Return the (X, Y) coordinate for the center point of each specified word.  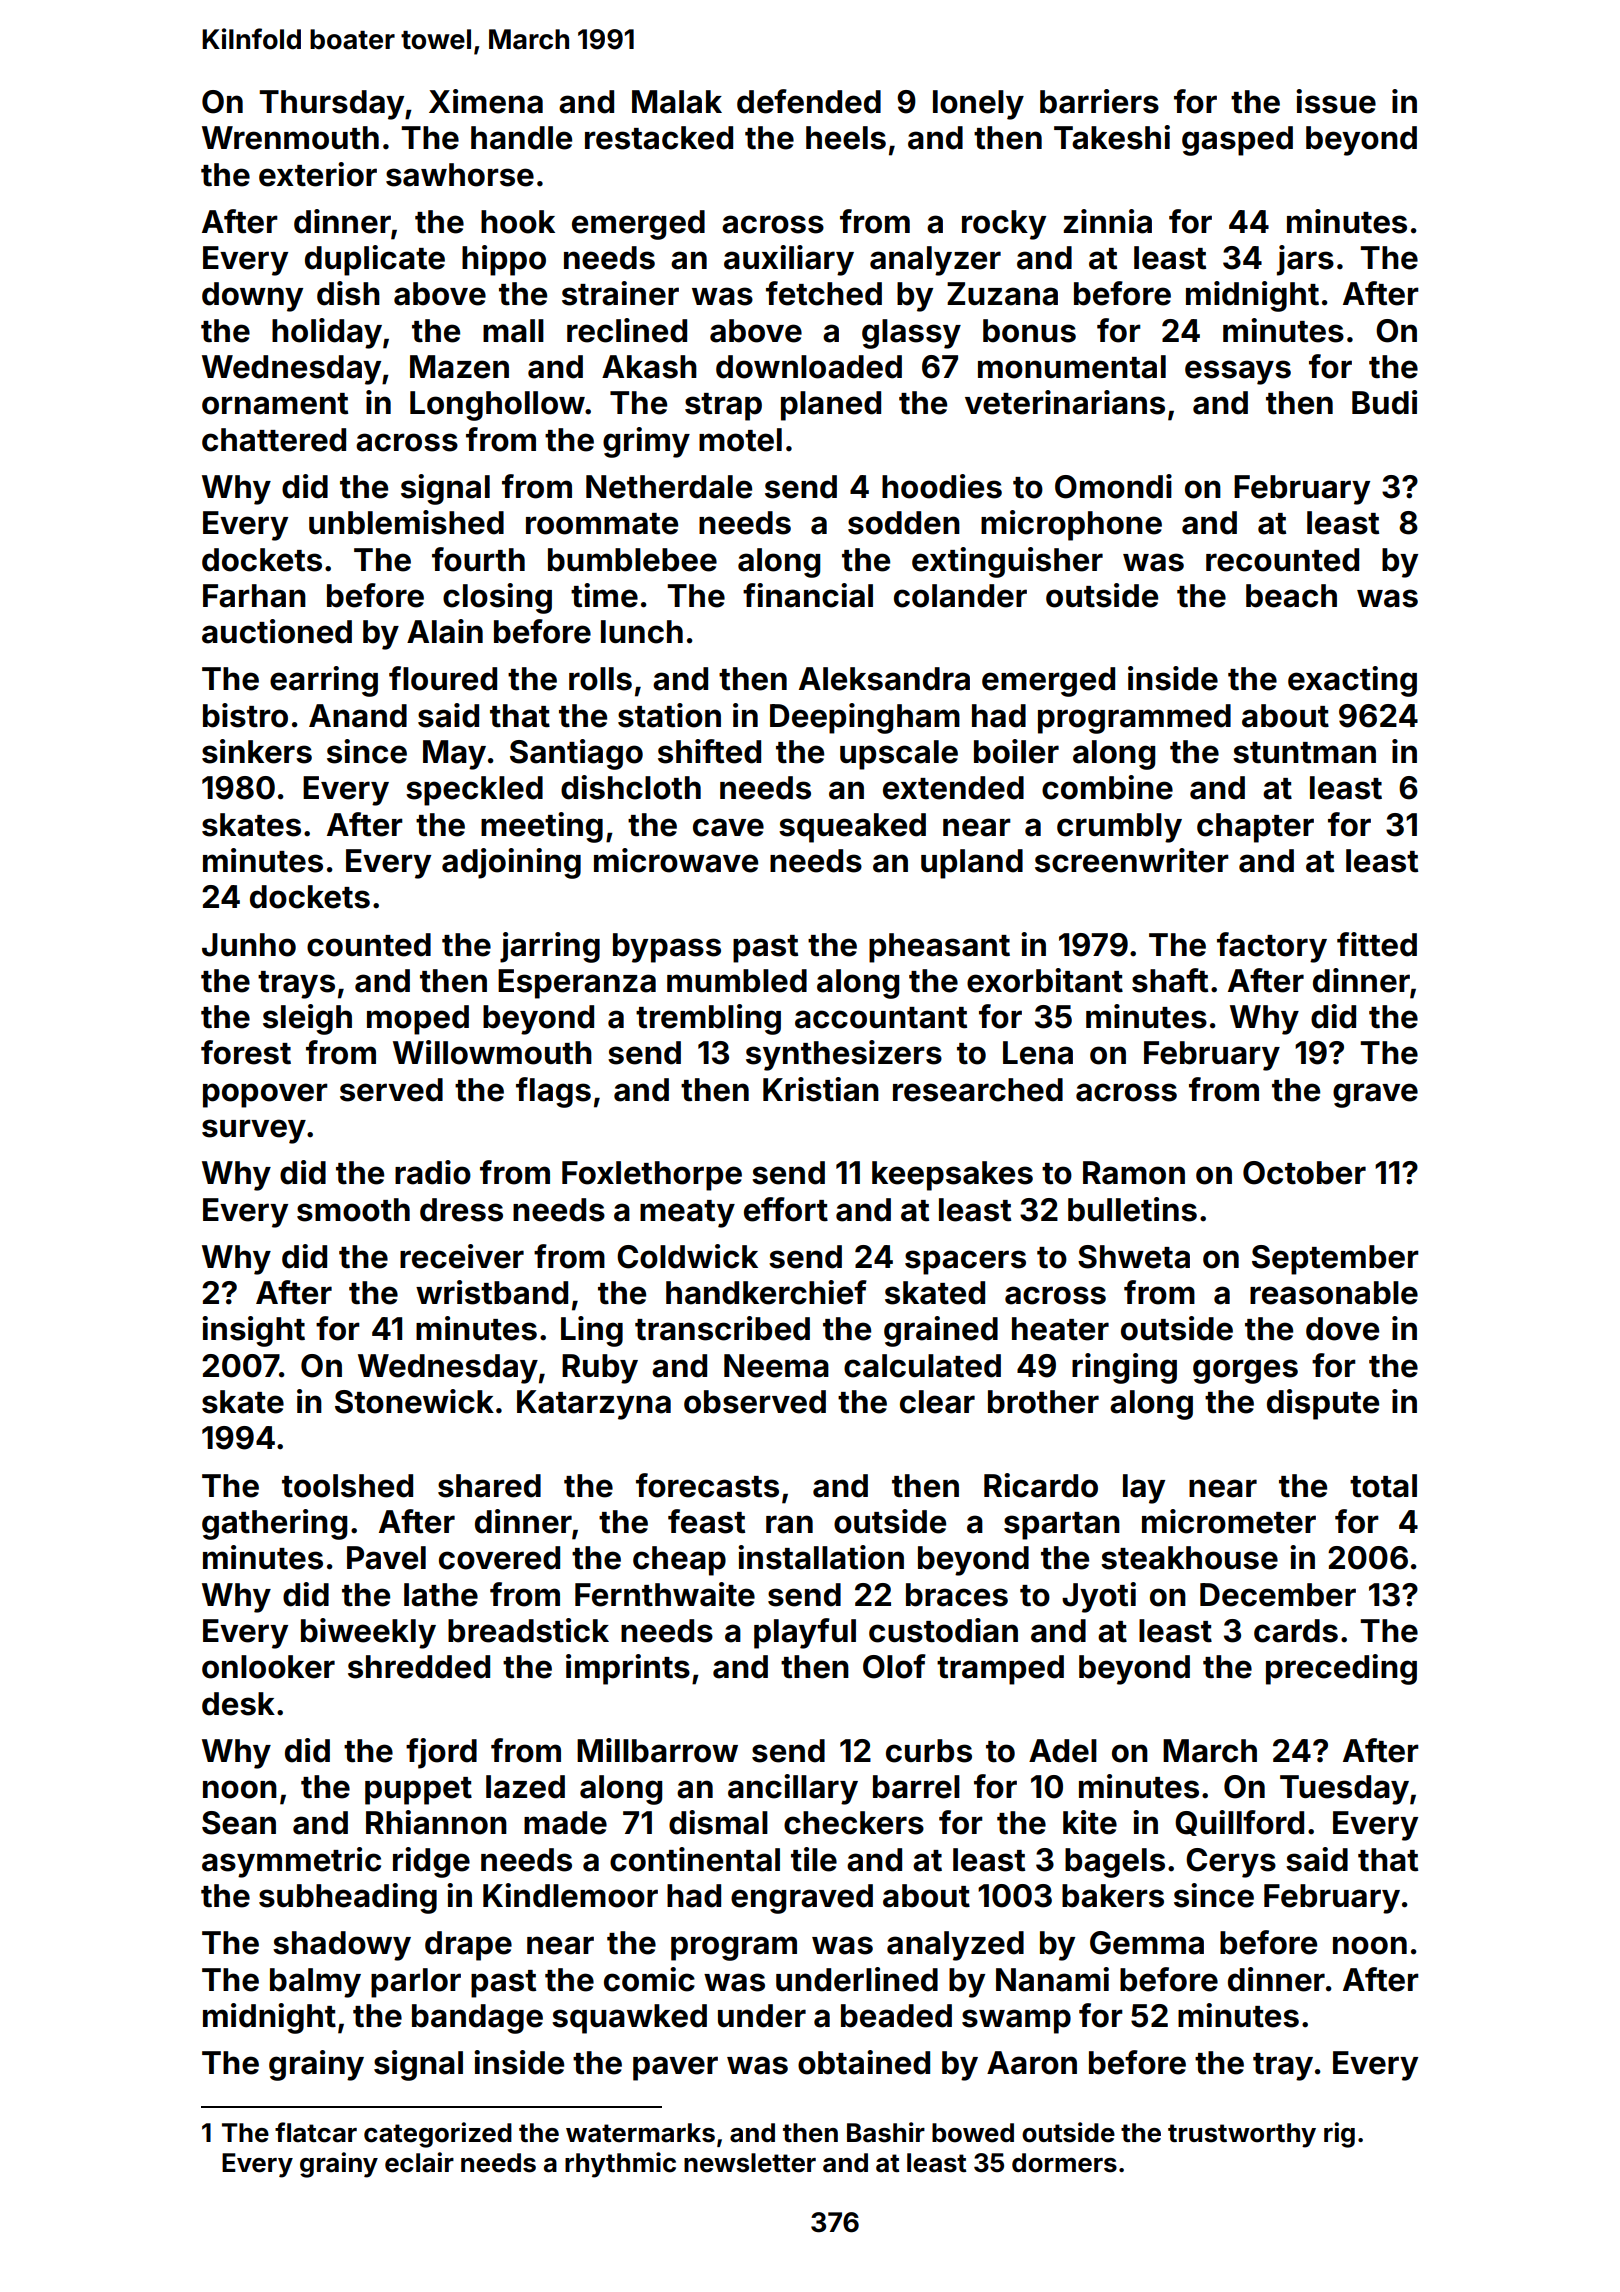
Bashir (886, 2132)
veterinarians (1065, 402)
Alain (445, 631)
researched (978, 1090)
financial (808, 595)
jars (1305, 260)
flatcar (316, 2132)
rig (1339, 2135)
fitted (1377, 944)
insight (253, 1331)
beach (1291, 596)
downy (252, 297)
